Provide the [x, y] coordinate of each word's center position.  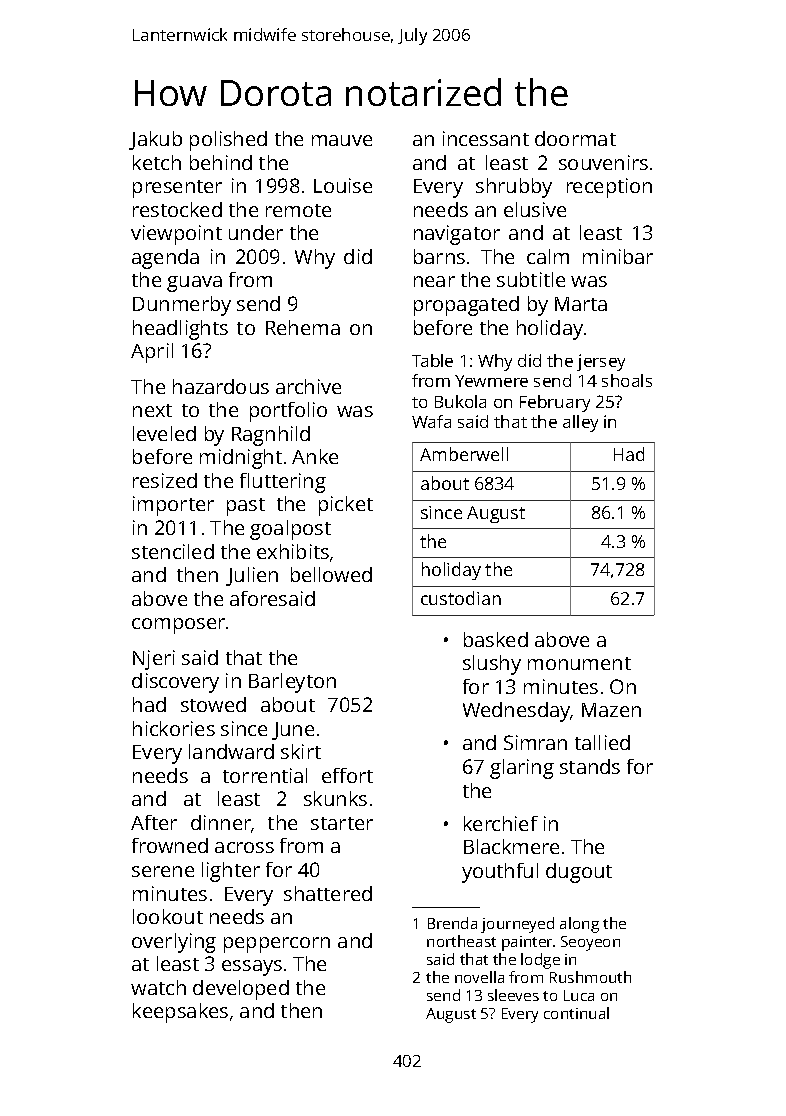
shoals [627, 380]
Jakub [155, 140]
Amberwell [464, 454]
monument [579, 663]
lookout [168, 916]
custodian [461, 598]
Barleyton [292, 683]
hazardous [221, 386]
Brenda [452, 923]
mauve [342, 140]
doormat [575, 138]
